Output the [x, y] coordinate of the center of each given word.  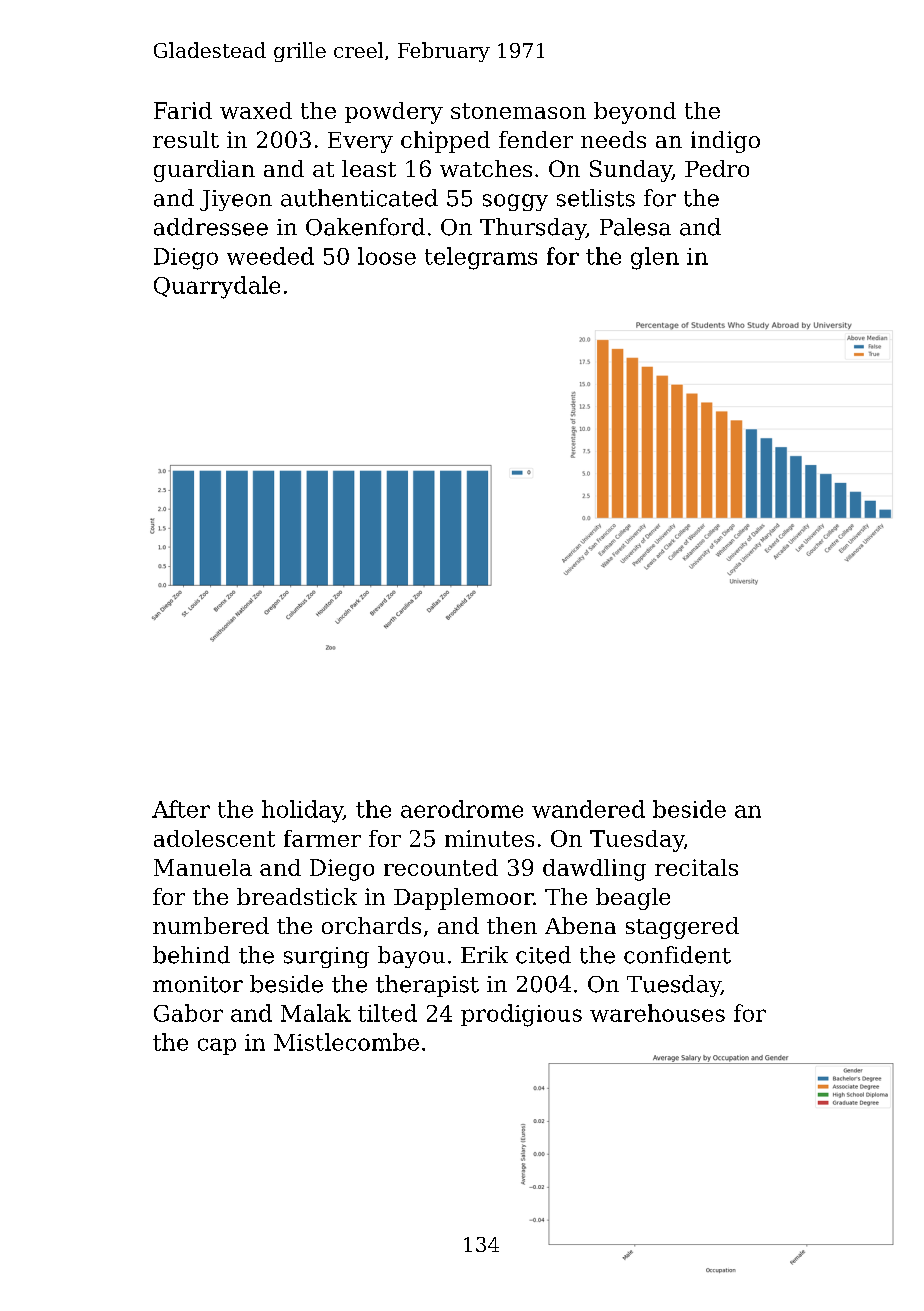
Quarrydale [217, 287]
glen [655, 258]
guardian [204, 171]
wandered [588, 809]
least [369, 168]
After [181, 809]
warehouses [657, 1013]
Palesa [635, 227]
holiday [302, 811]
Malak [316, 1013]
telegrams [481, 258]
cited [543, 955]
